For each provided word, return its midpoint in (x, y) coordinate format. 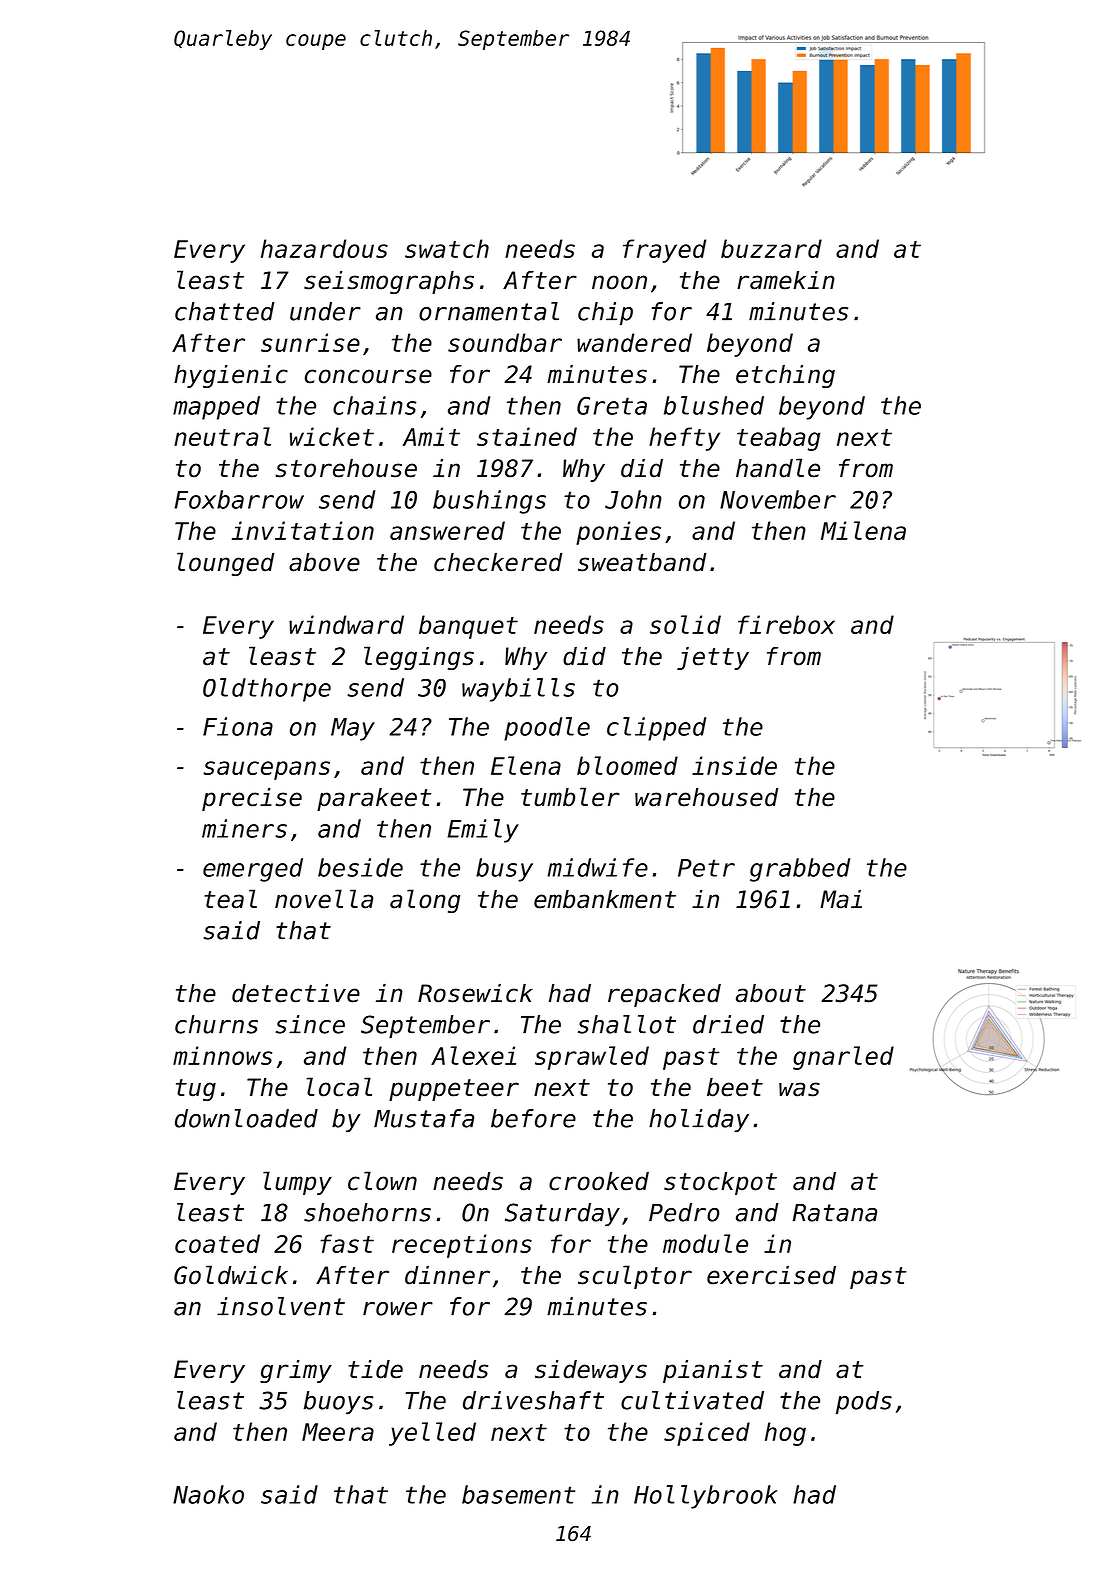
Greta (612, 406)
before (533, 1118)
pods (864, 1403)
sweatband (642, 562)
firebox (786, 624)
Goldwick (231, 1275)
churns (216, 1024)
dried (728, 1024)
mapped (216, 408)
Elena (526, 765)
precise (252, 799)
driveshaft (533, 1400)
